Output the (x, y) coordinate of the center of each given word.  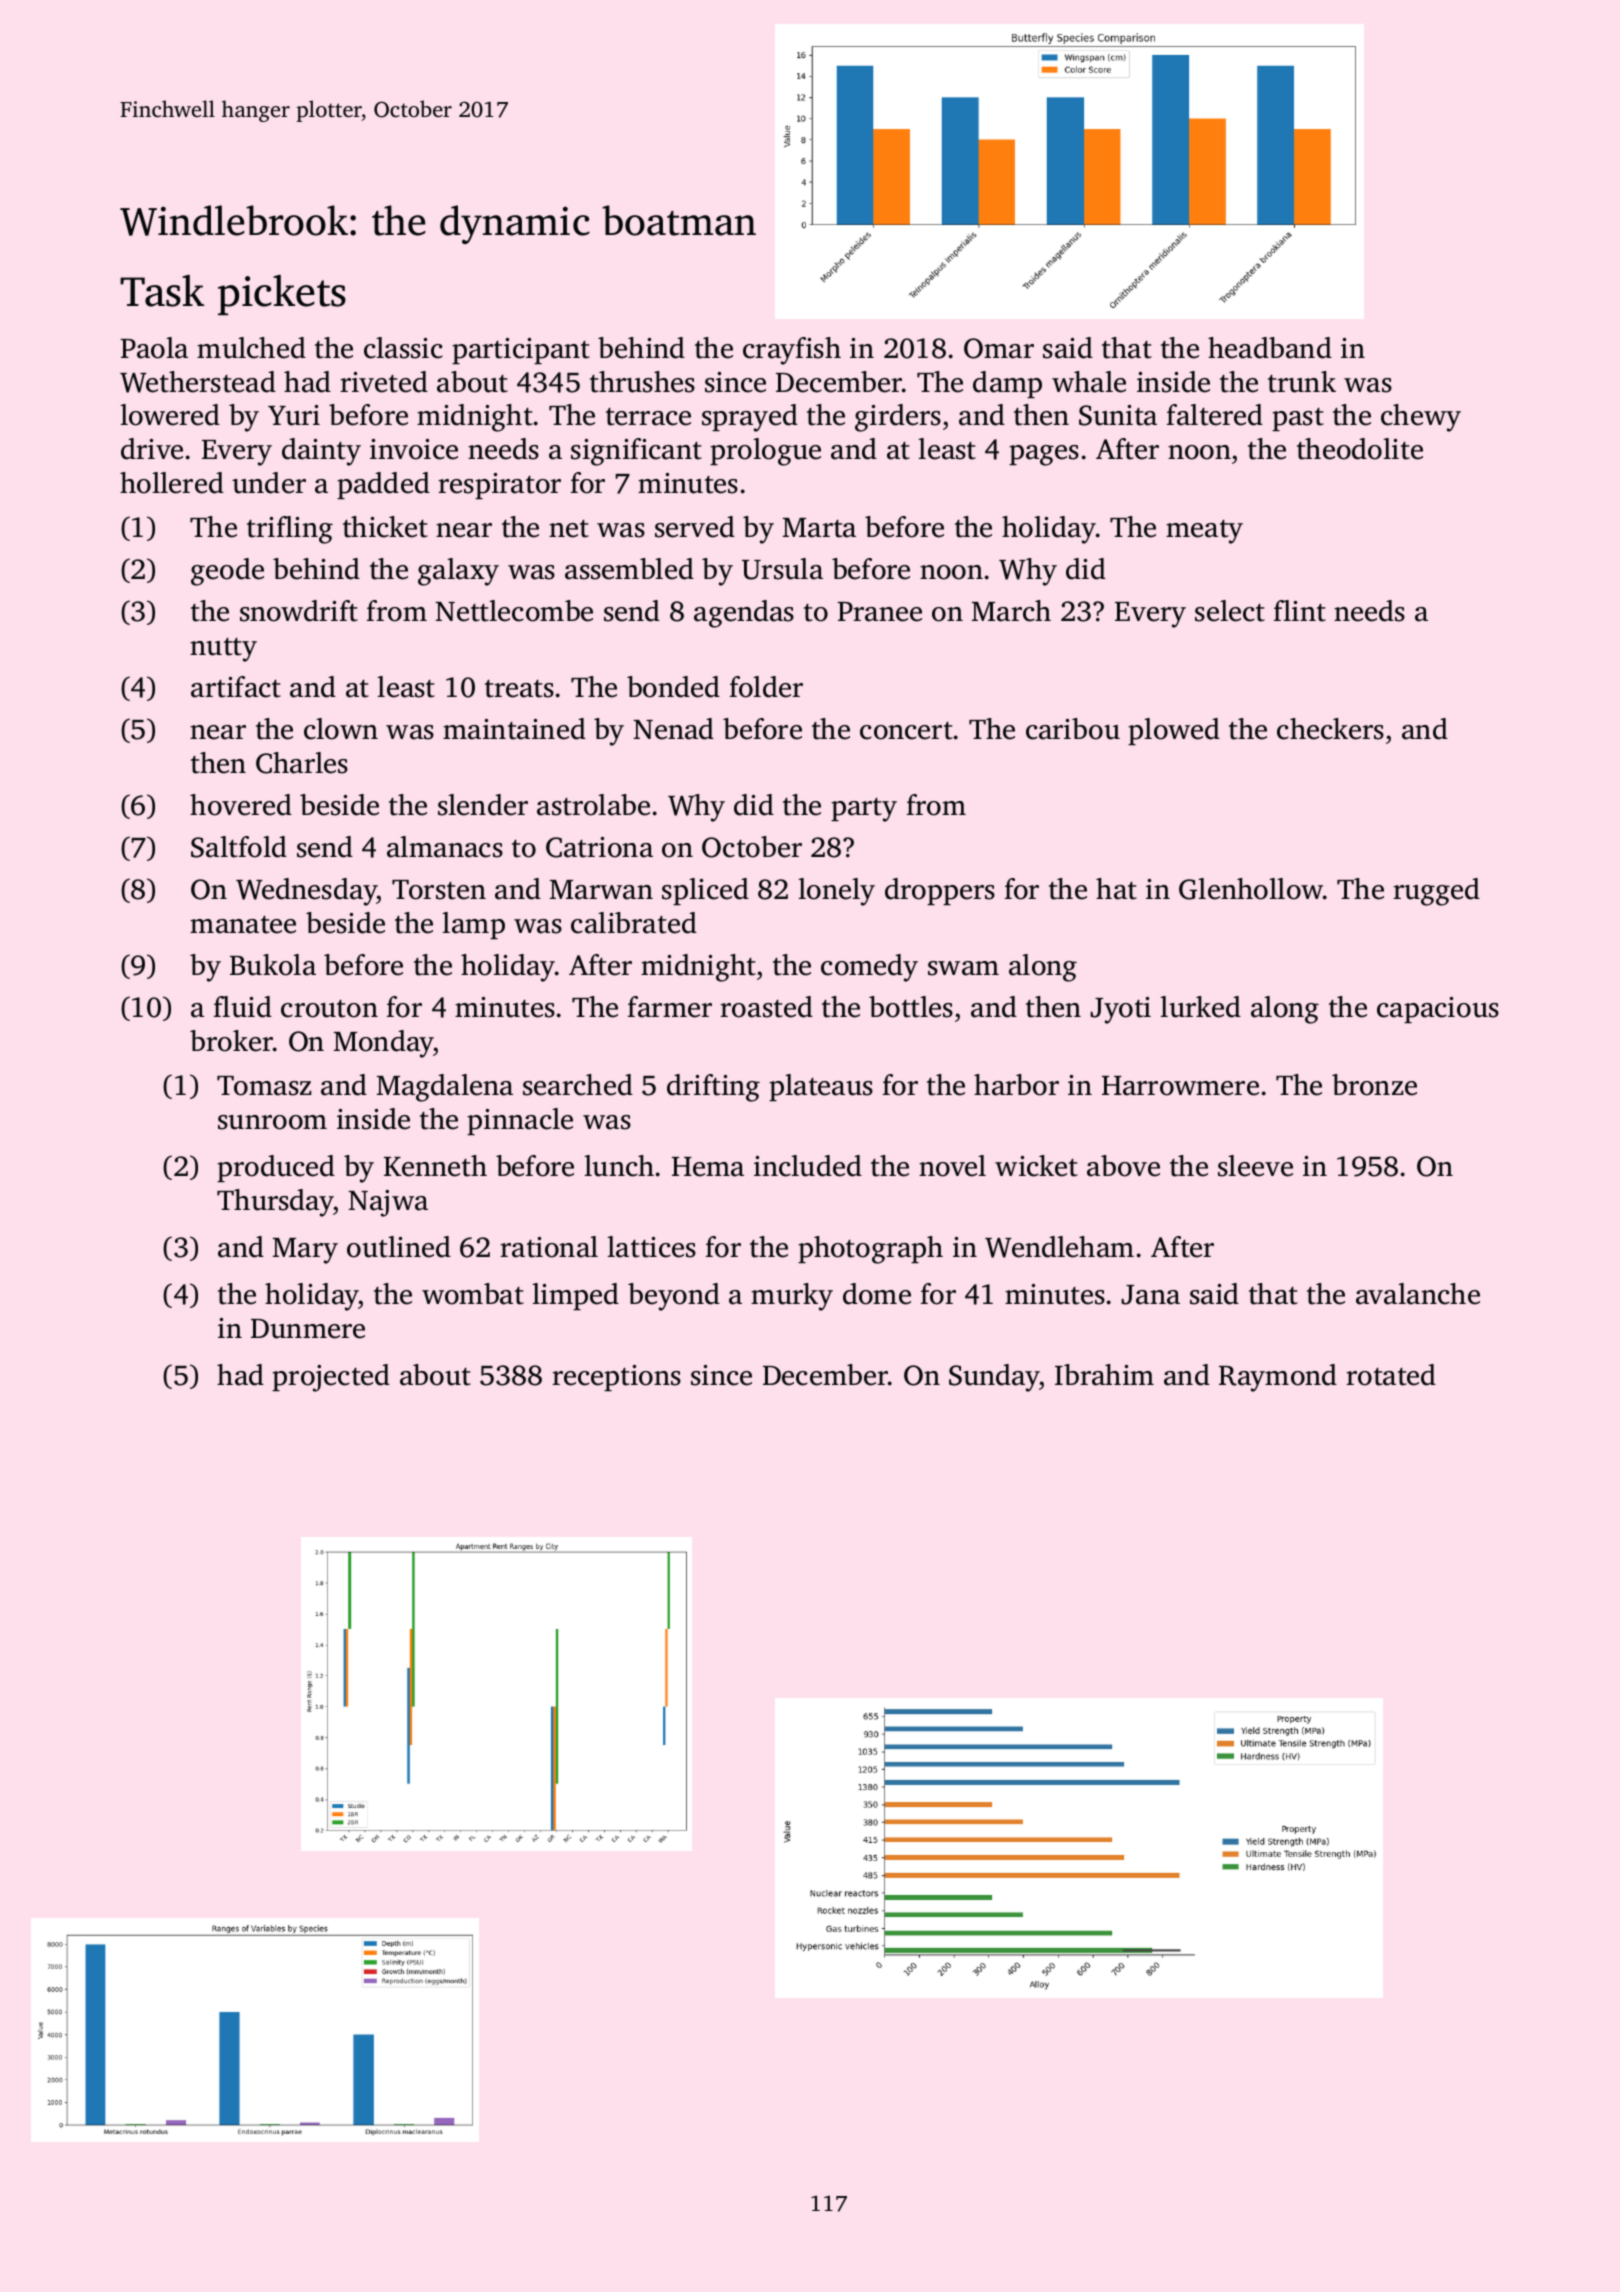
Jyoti (1120, 1010)
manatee (243, 925)
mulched (251, 348)
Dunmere (308, 1329)
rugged (1436, 892)
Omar (999, 348)
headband (1270, 348)
